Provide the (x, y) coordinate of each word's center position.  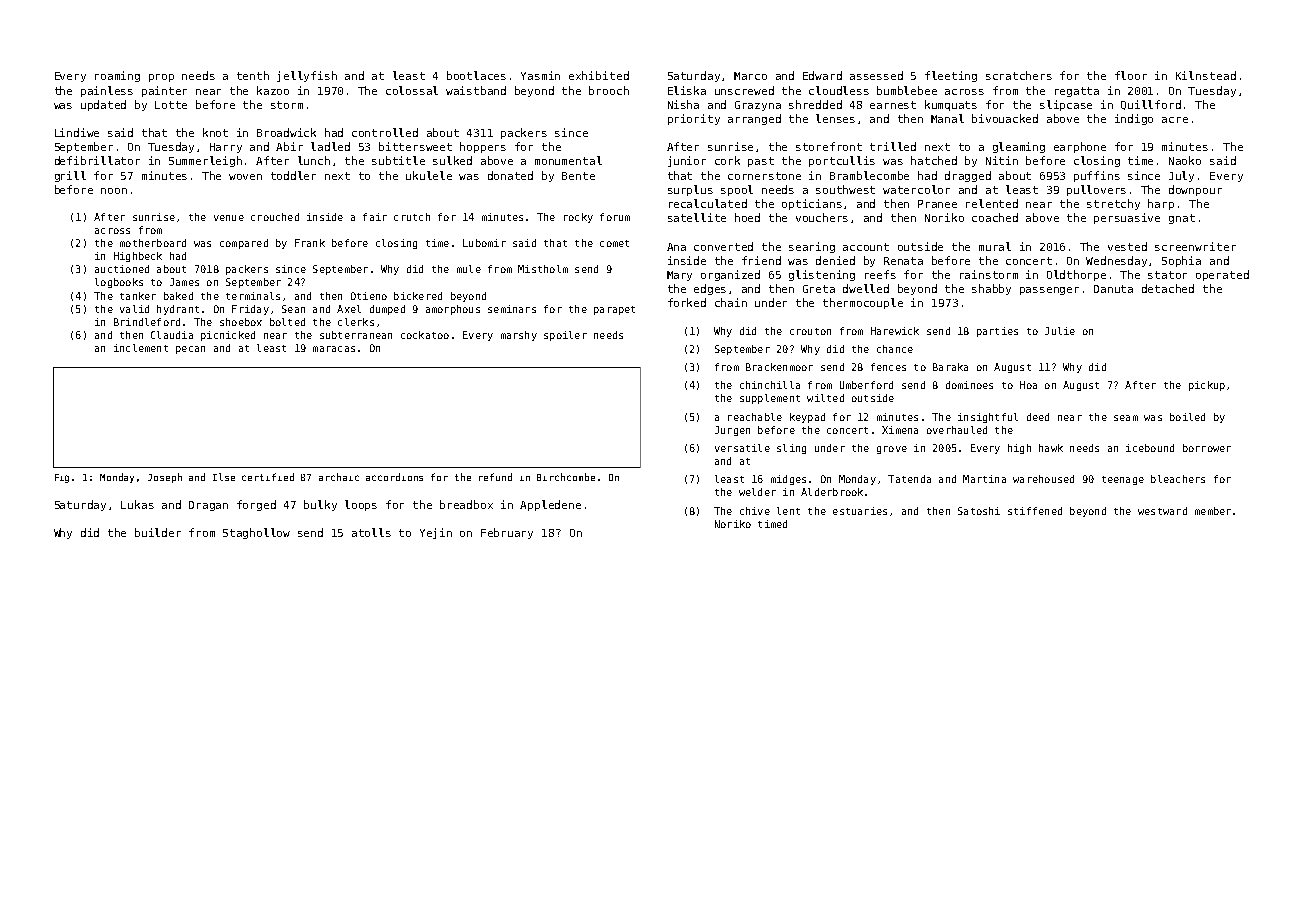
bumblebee (907, 90)
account (866, 247)
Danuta (1113, 289)
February (507, 533)
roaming (117, 76)
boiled (1187, 417)
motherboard (153, 243)
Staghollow (256, 533)
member (1213, 511)
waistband (476, 90)
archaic (339, 477)
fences (888, 367)
